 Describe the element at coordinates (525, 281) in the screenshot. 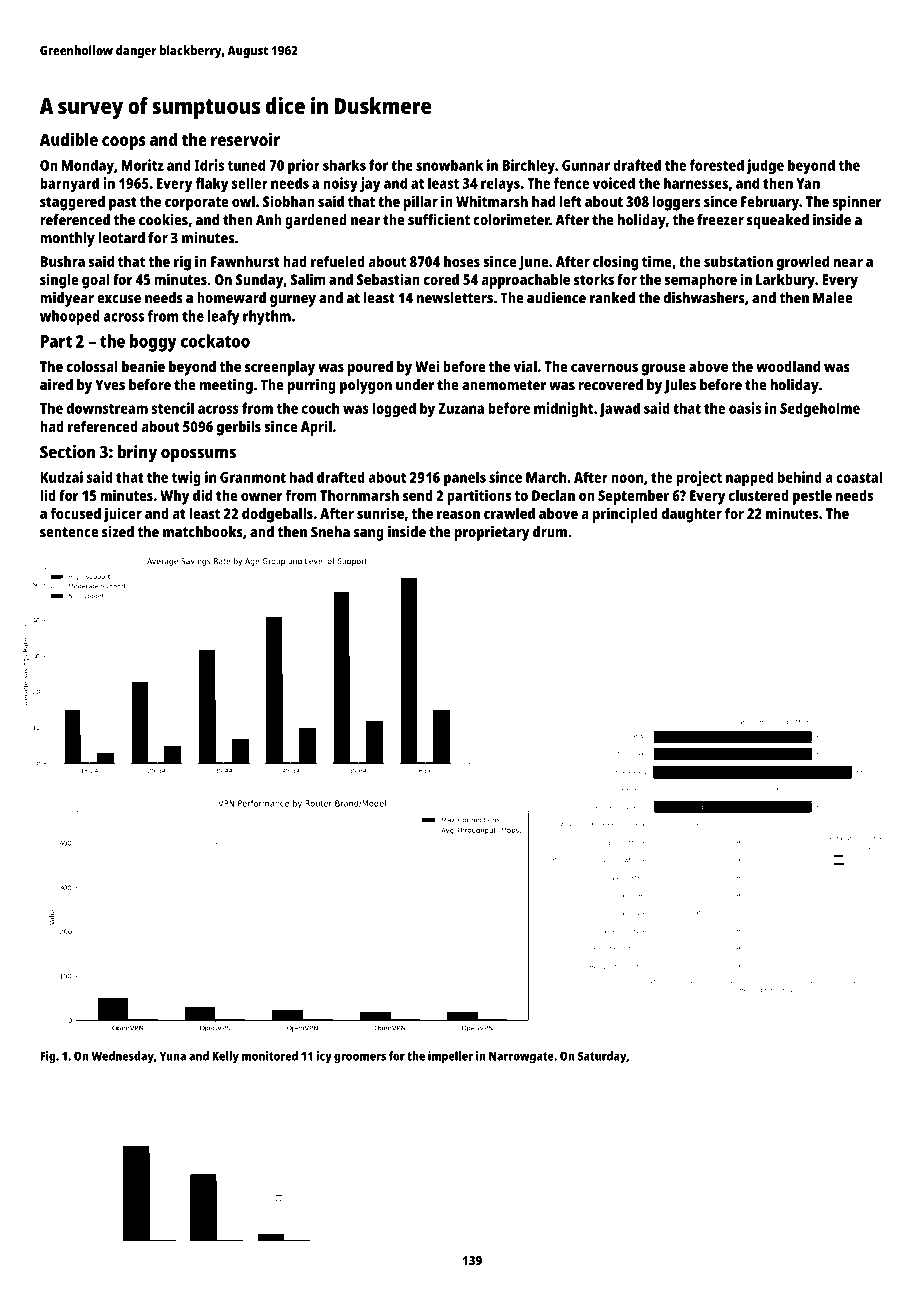

I see `approachable` at that location.
